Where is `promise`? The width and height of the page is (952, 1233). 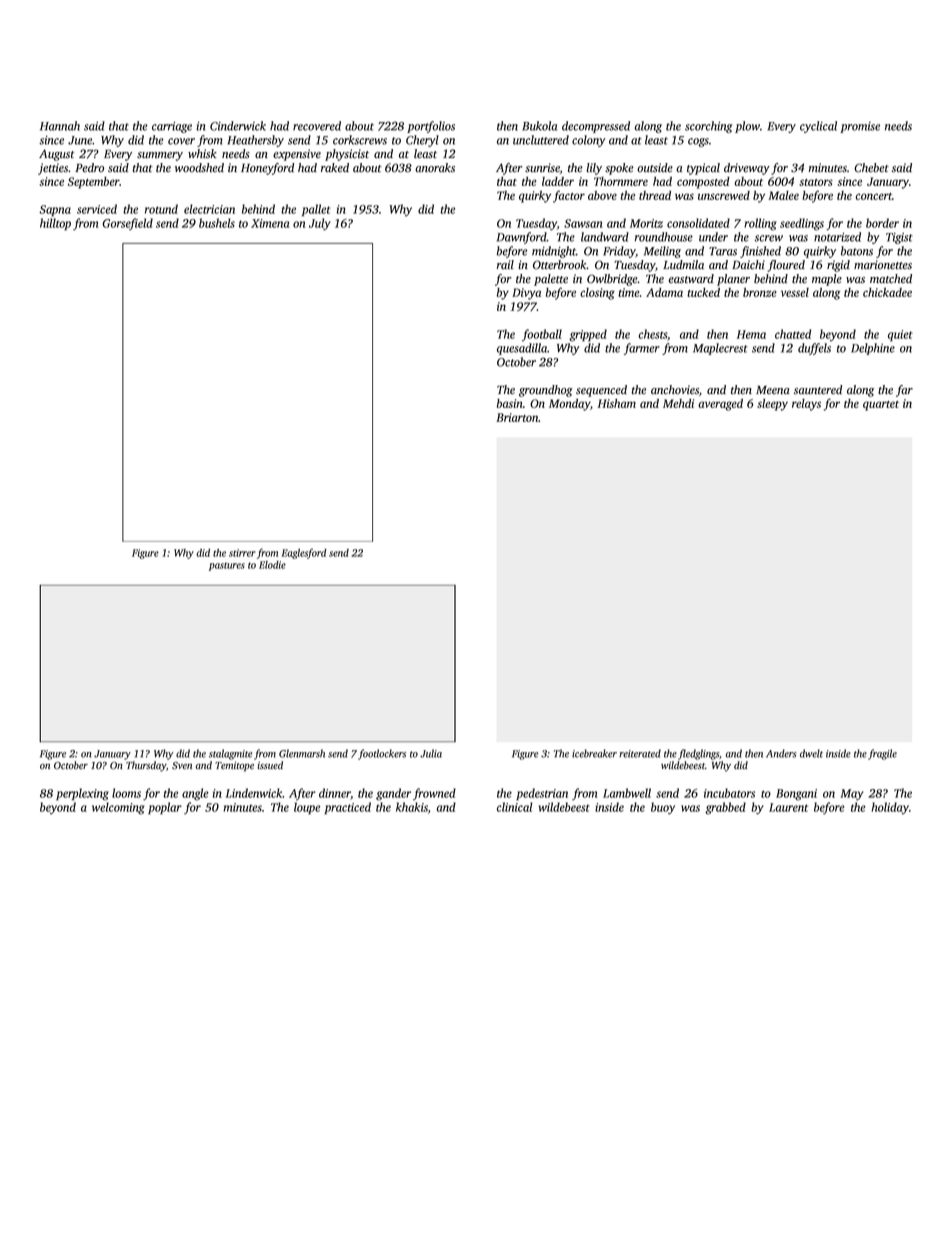
promise is located at coordinates (860, 127).
